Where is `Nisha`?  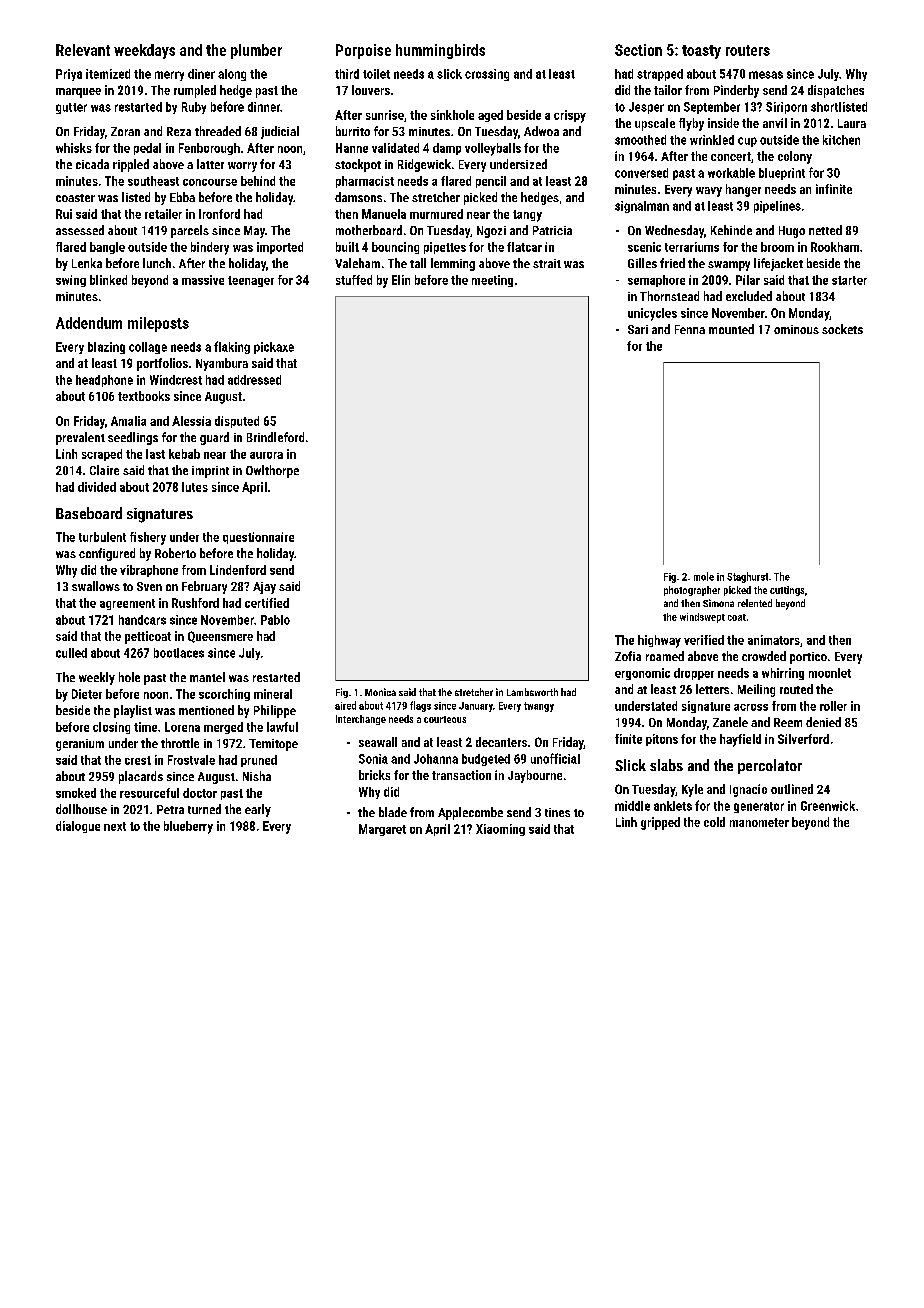
Nisha is located at coordinates (257, 776).
